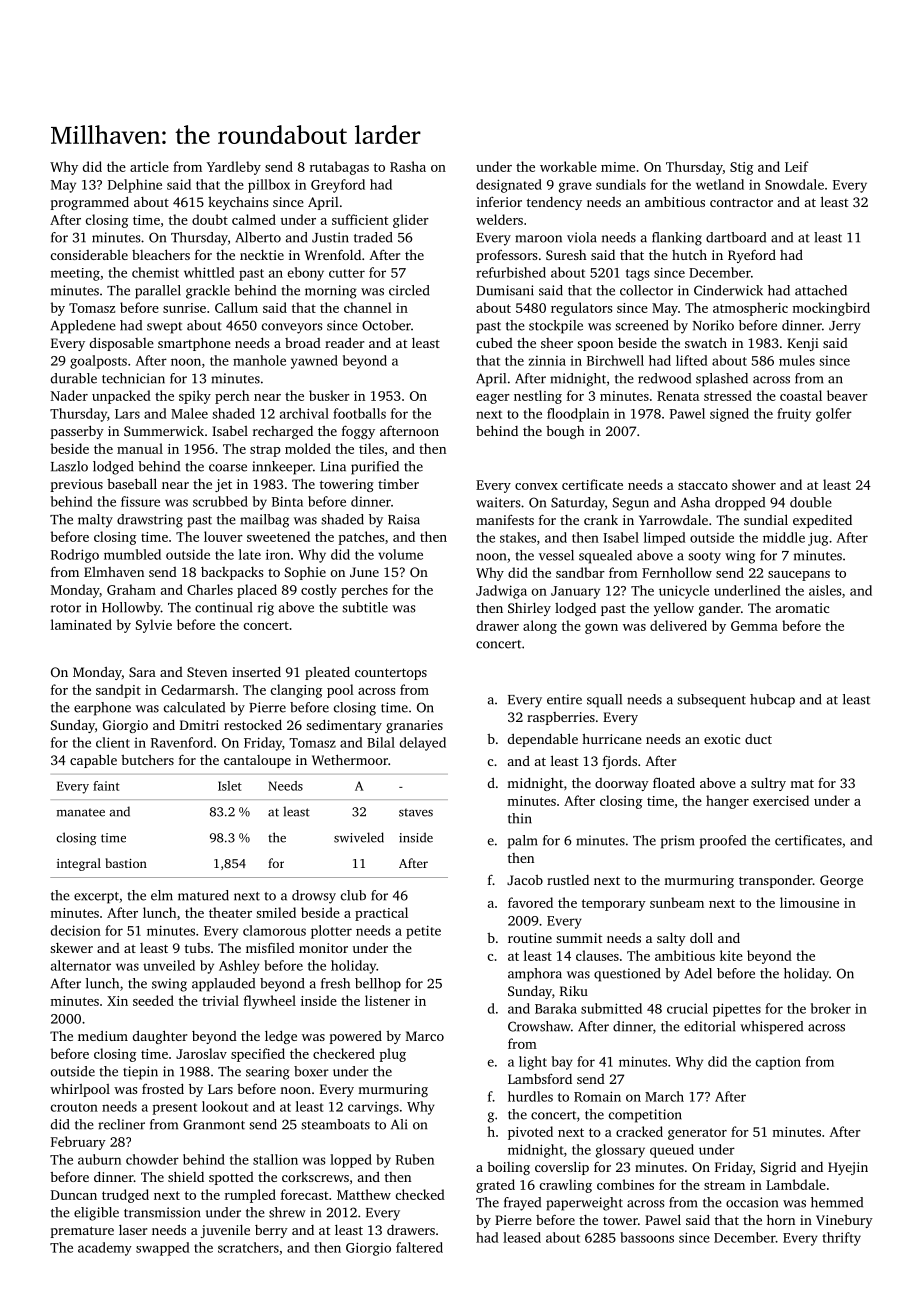  I want to click on staves, so click(416, 812).
